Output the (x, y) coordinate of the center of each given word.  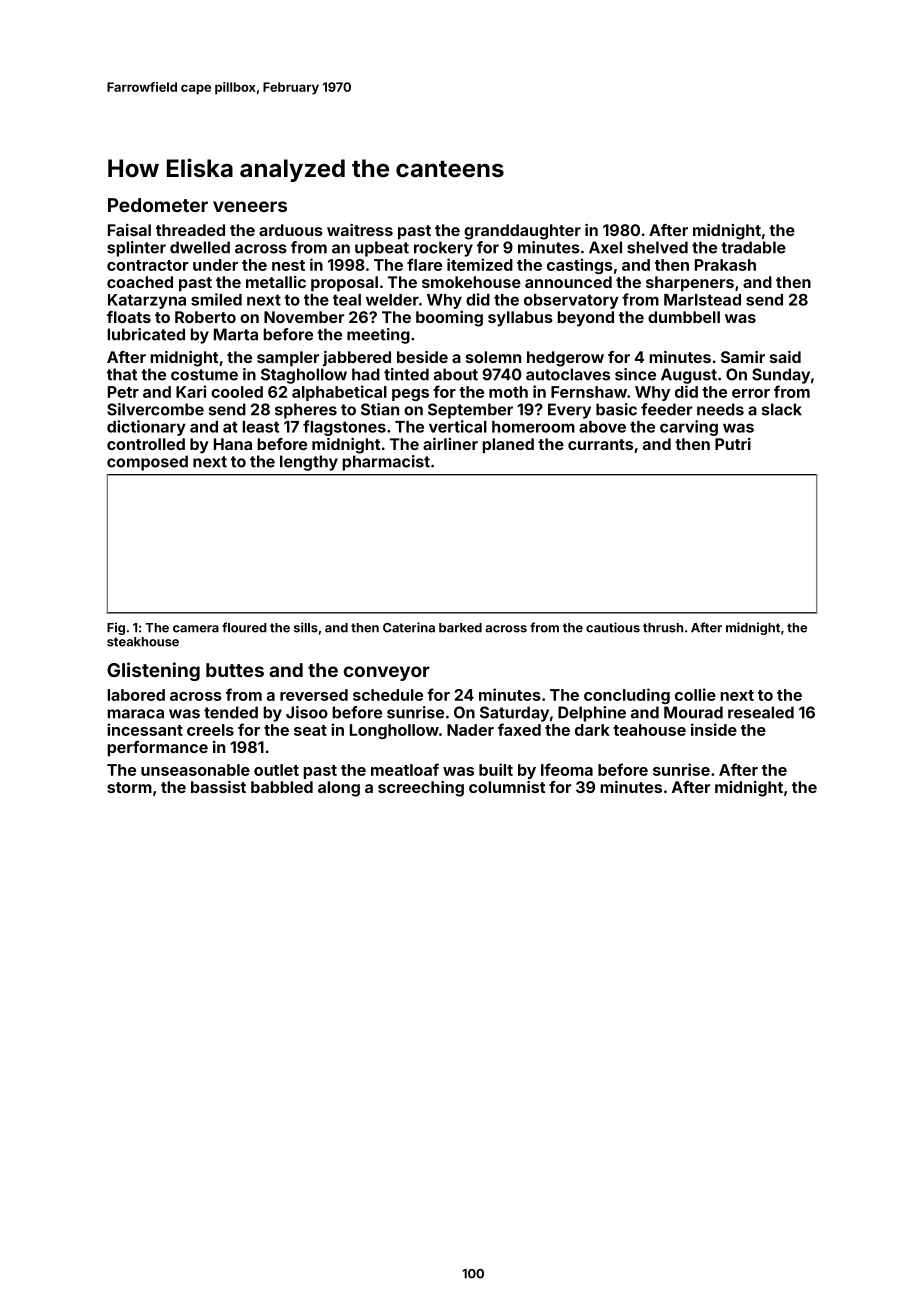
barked (460, 628)
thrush (663, 628)
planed (508, 446)
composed (147, 463)
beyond (585, 319)
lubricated (146, 334)
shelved (657, 247)
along (339, 789)
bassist (218, 787)
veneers (250, 206)
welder (392, 300)
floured (244, 627)
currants (600, 444)
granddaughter (522, 232)
